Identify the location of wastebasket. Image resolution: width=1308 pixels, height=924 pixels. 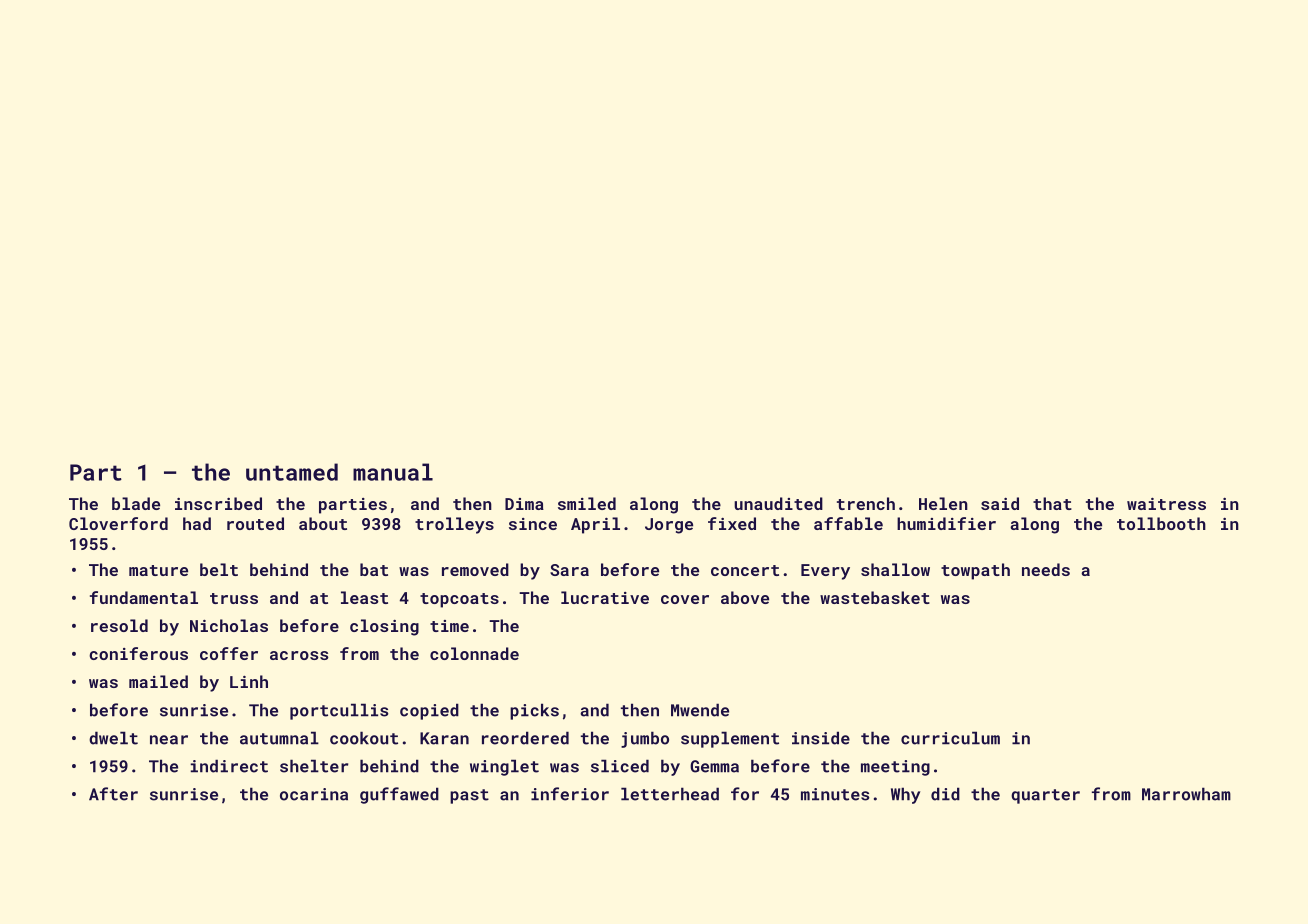
(875, 597).
